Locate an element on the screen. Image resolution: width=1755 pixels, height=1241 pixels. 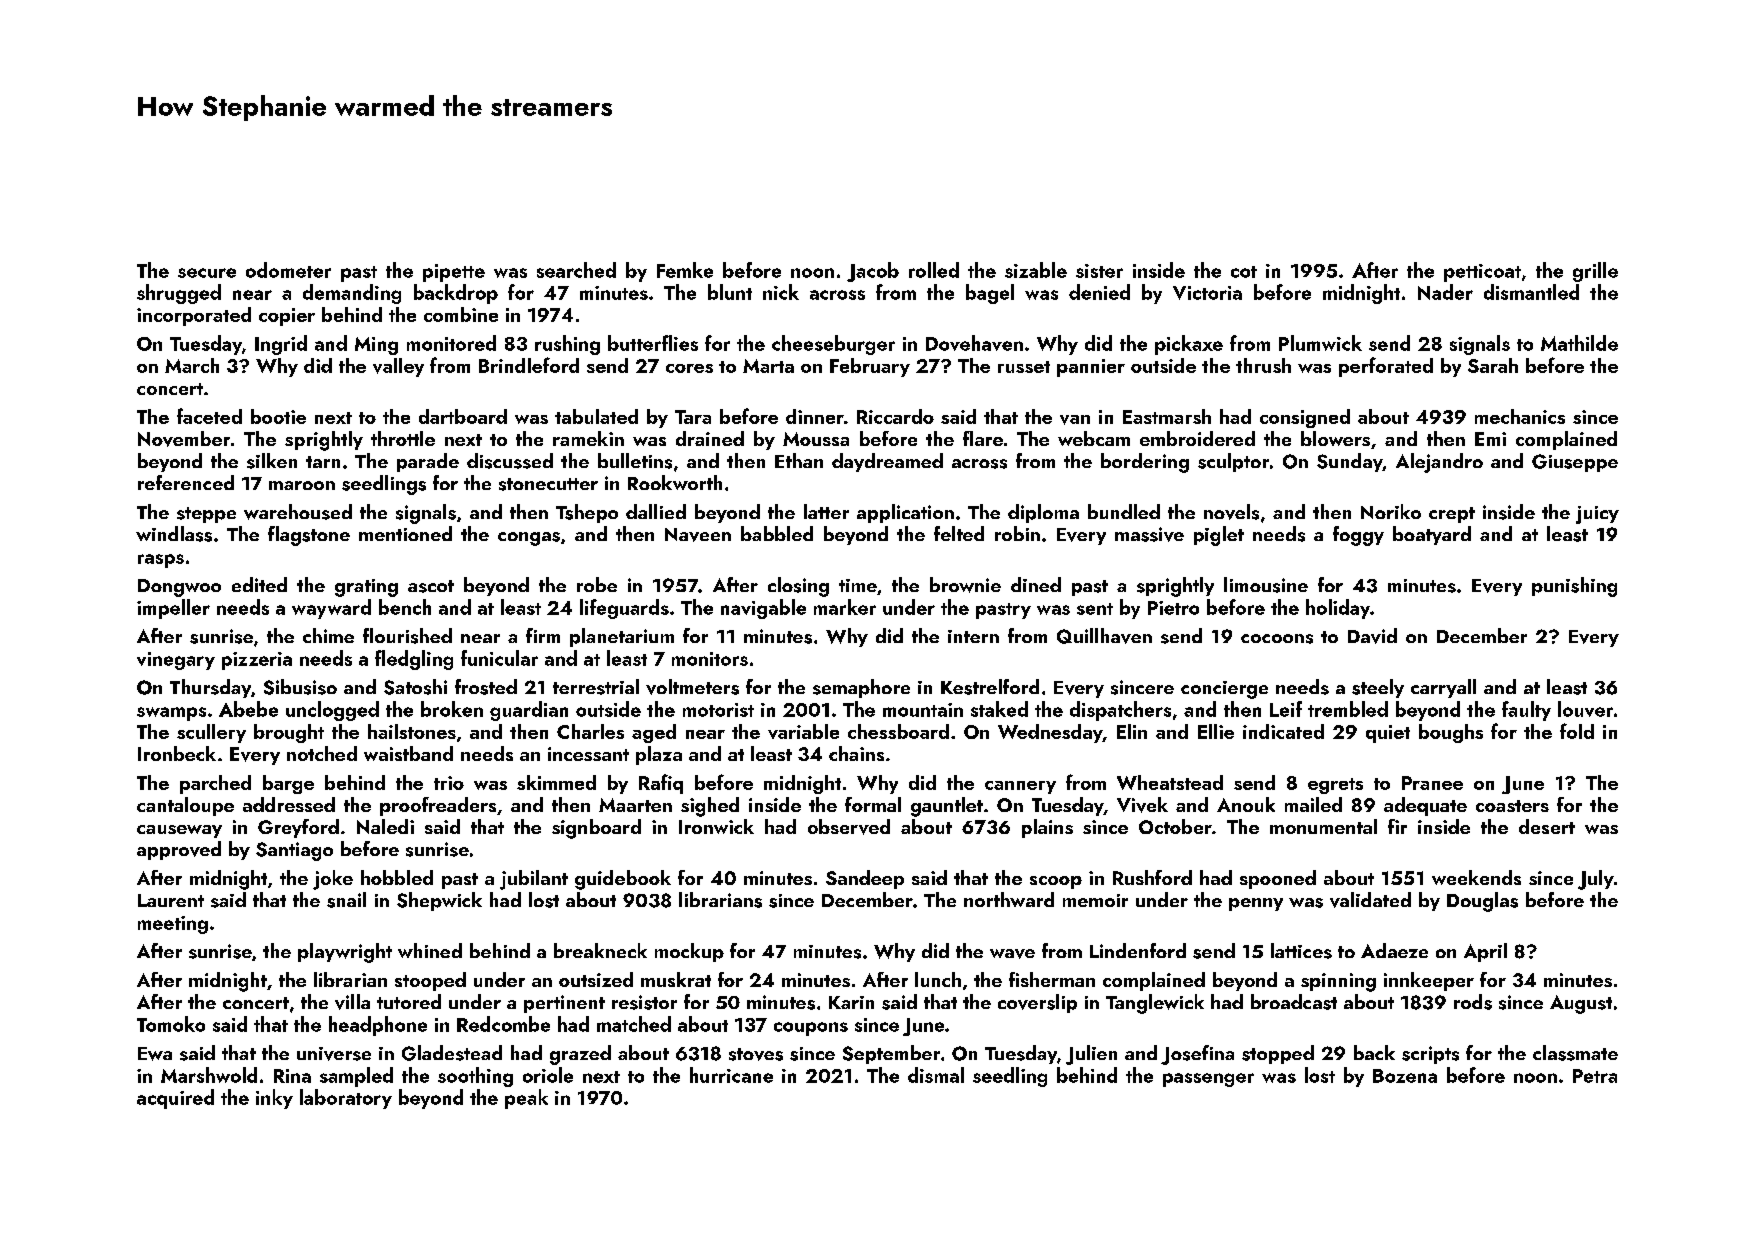
Laurent is located at coordinates (171, 900).
